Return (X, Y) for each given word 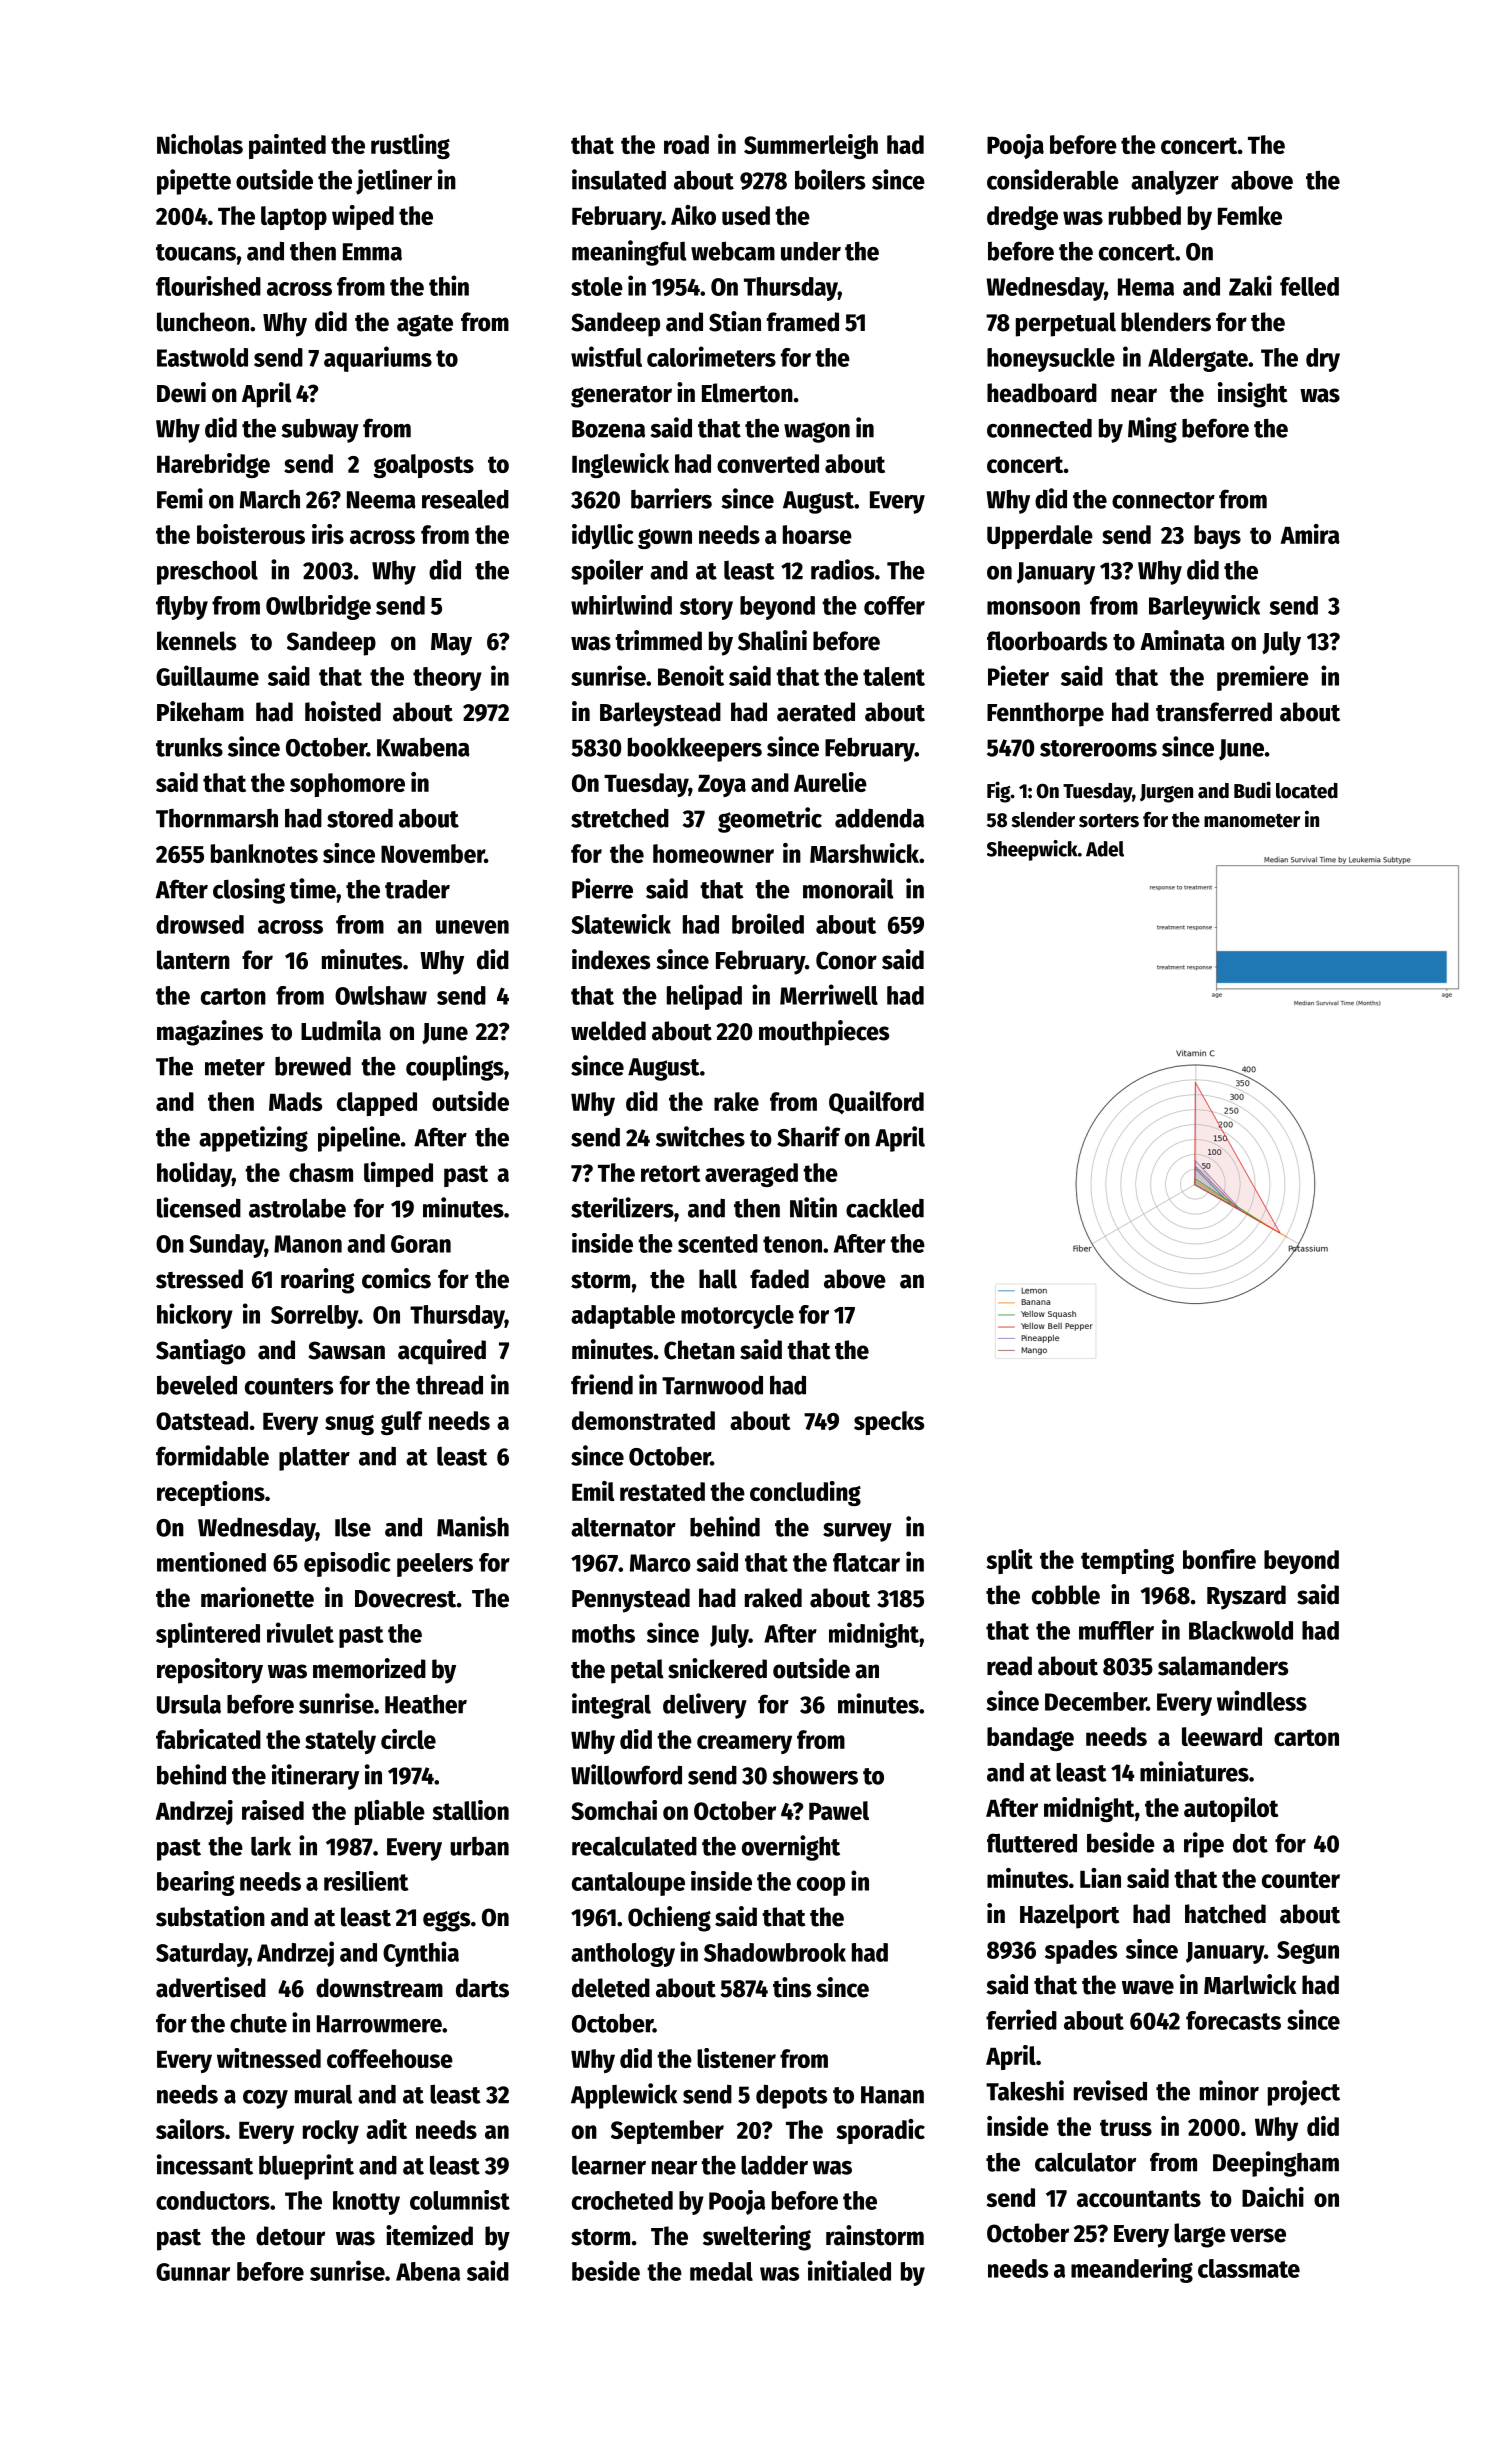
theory (447, 679)
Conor (846, 960)
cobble (1066, 1595)
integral (611, 1706)
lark (271, 1846)
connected (1039, 428)
